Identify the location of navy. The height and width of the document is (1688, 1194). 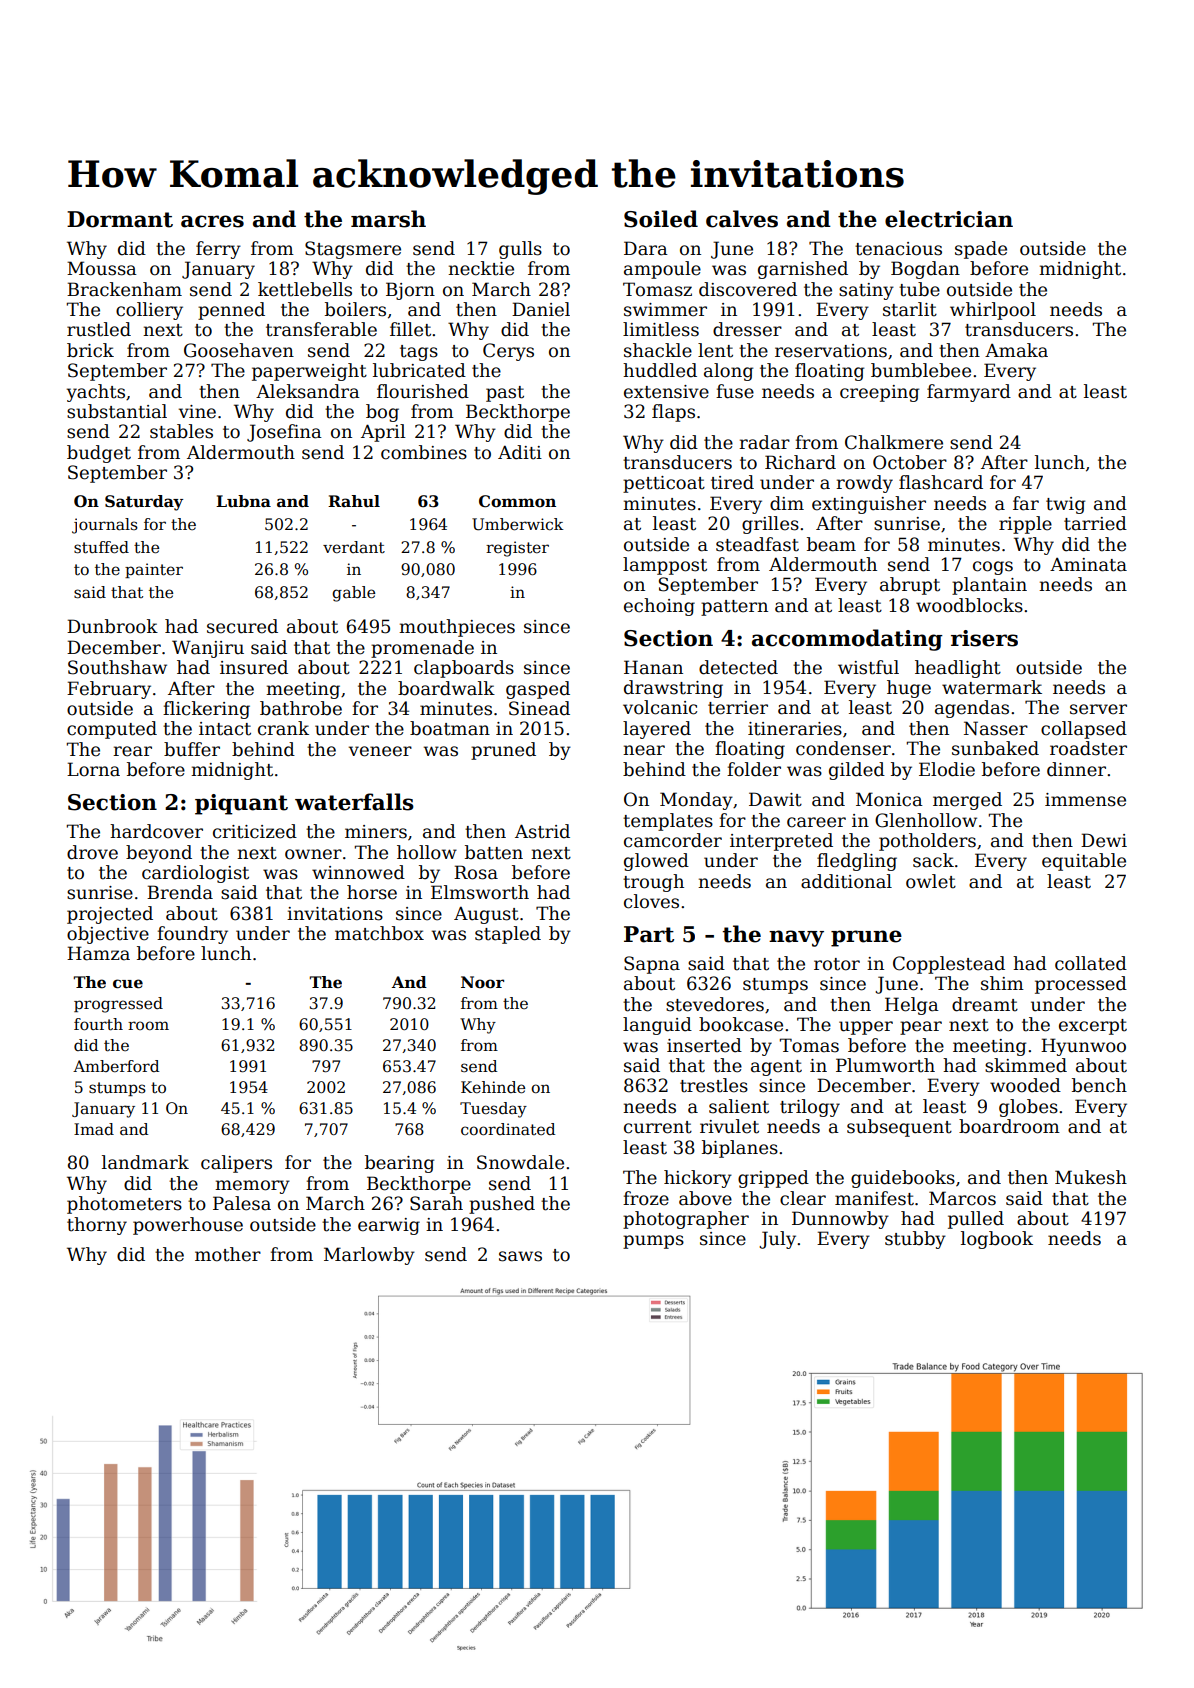
(796, 938).
